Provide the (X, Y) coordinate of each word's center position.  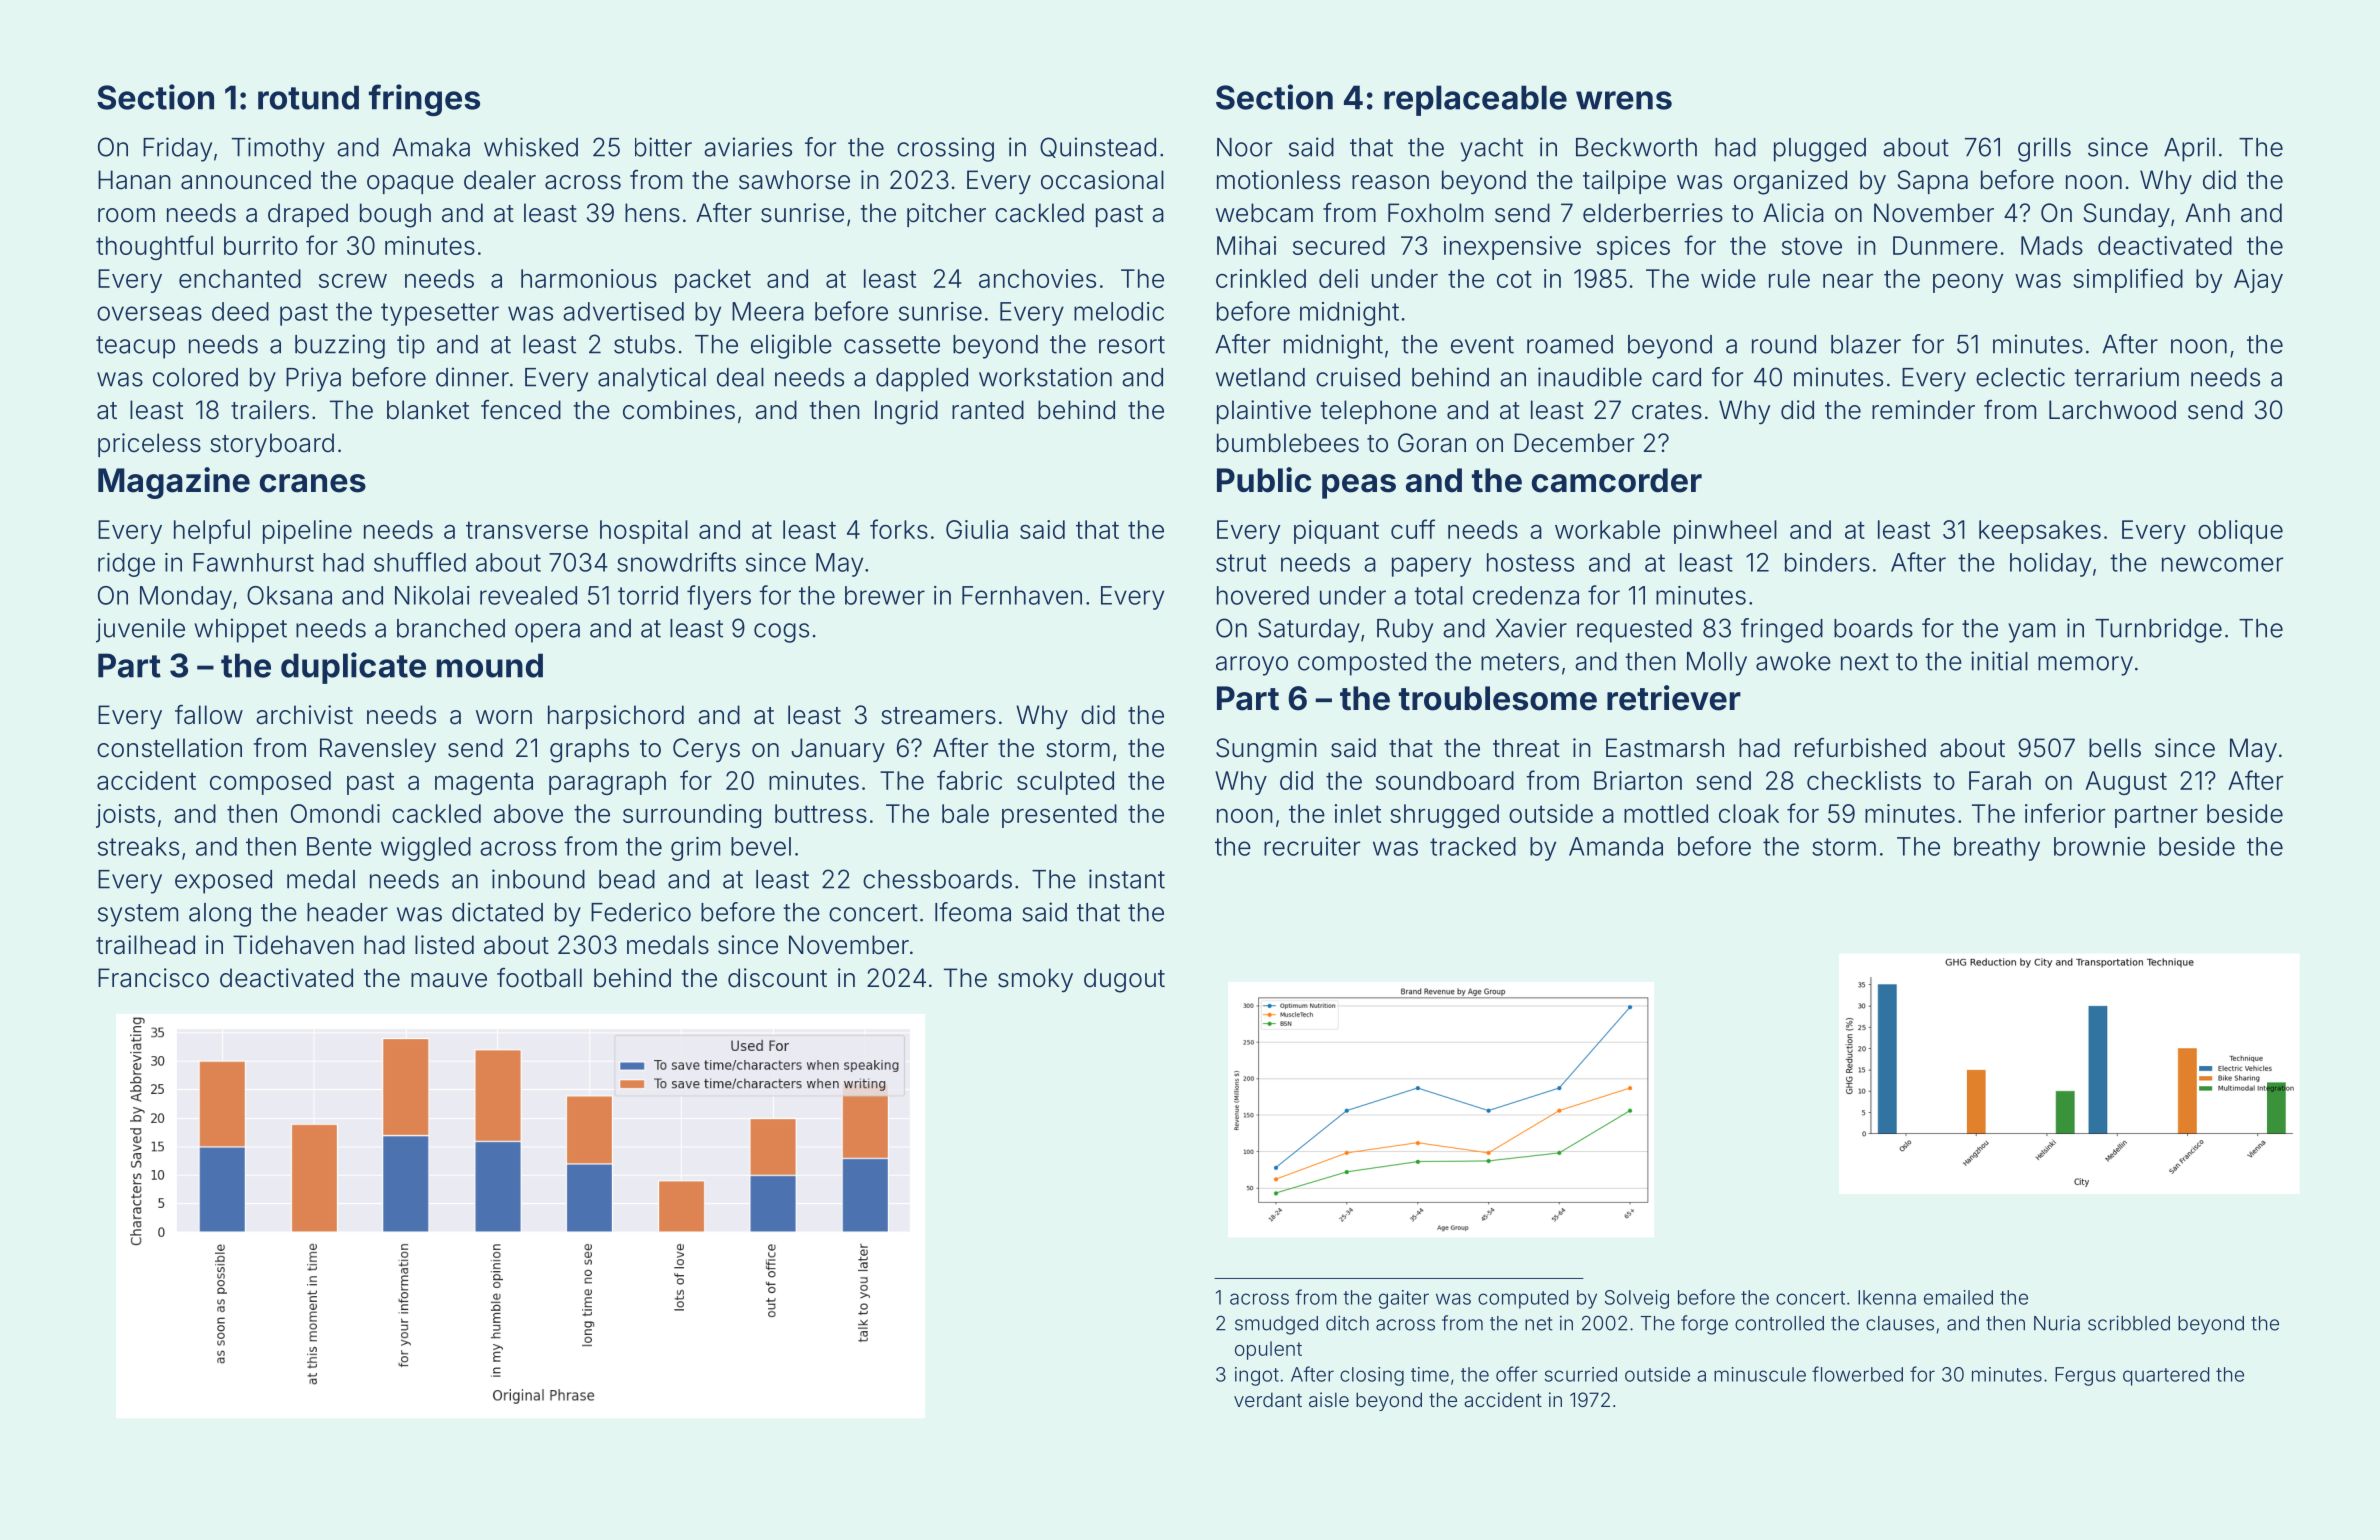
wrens (1624, 100)
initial (1999, 661)
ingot (1257, 1376)
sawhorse (794, 180)
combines (679, 410)
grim (695, 849)
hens (652, 213)
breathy (1997, 849)
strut (1241, 563)
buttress (821, 813)
